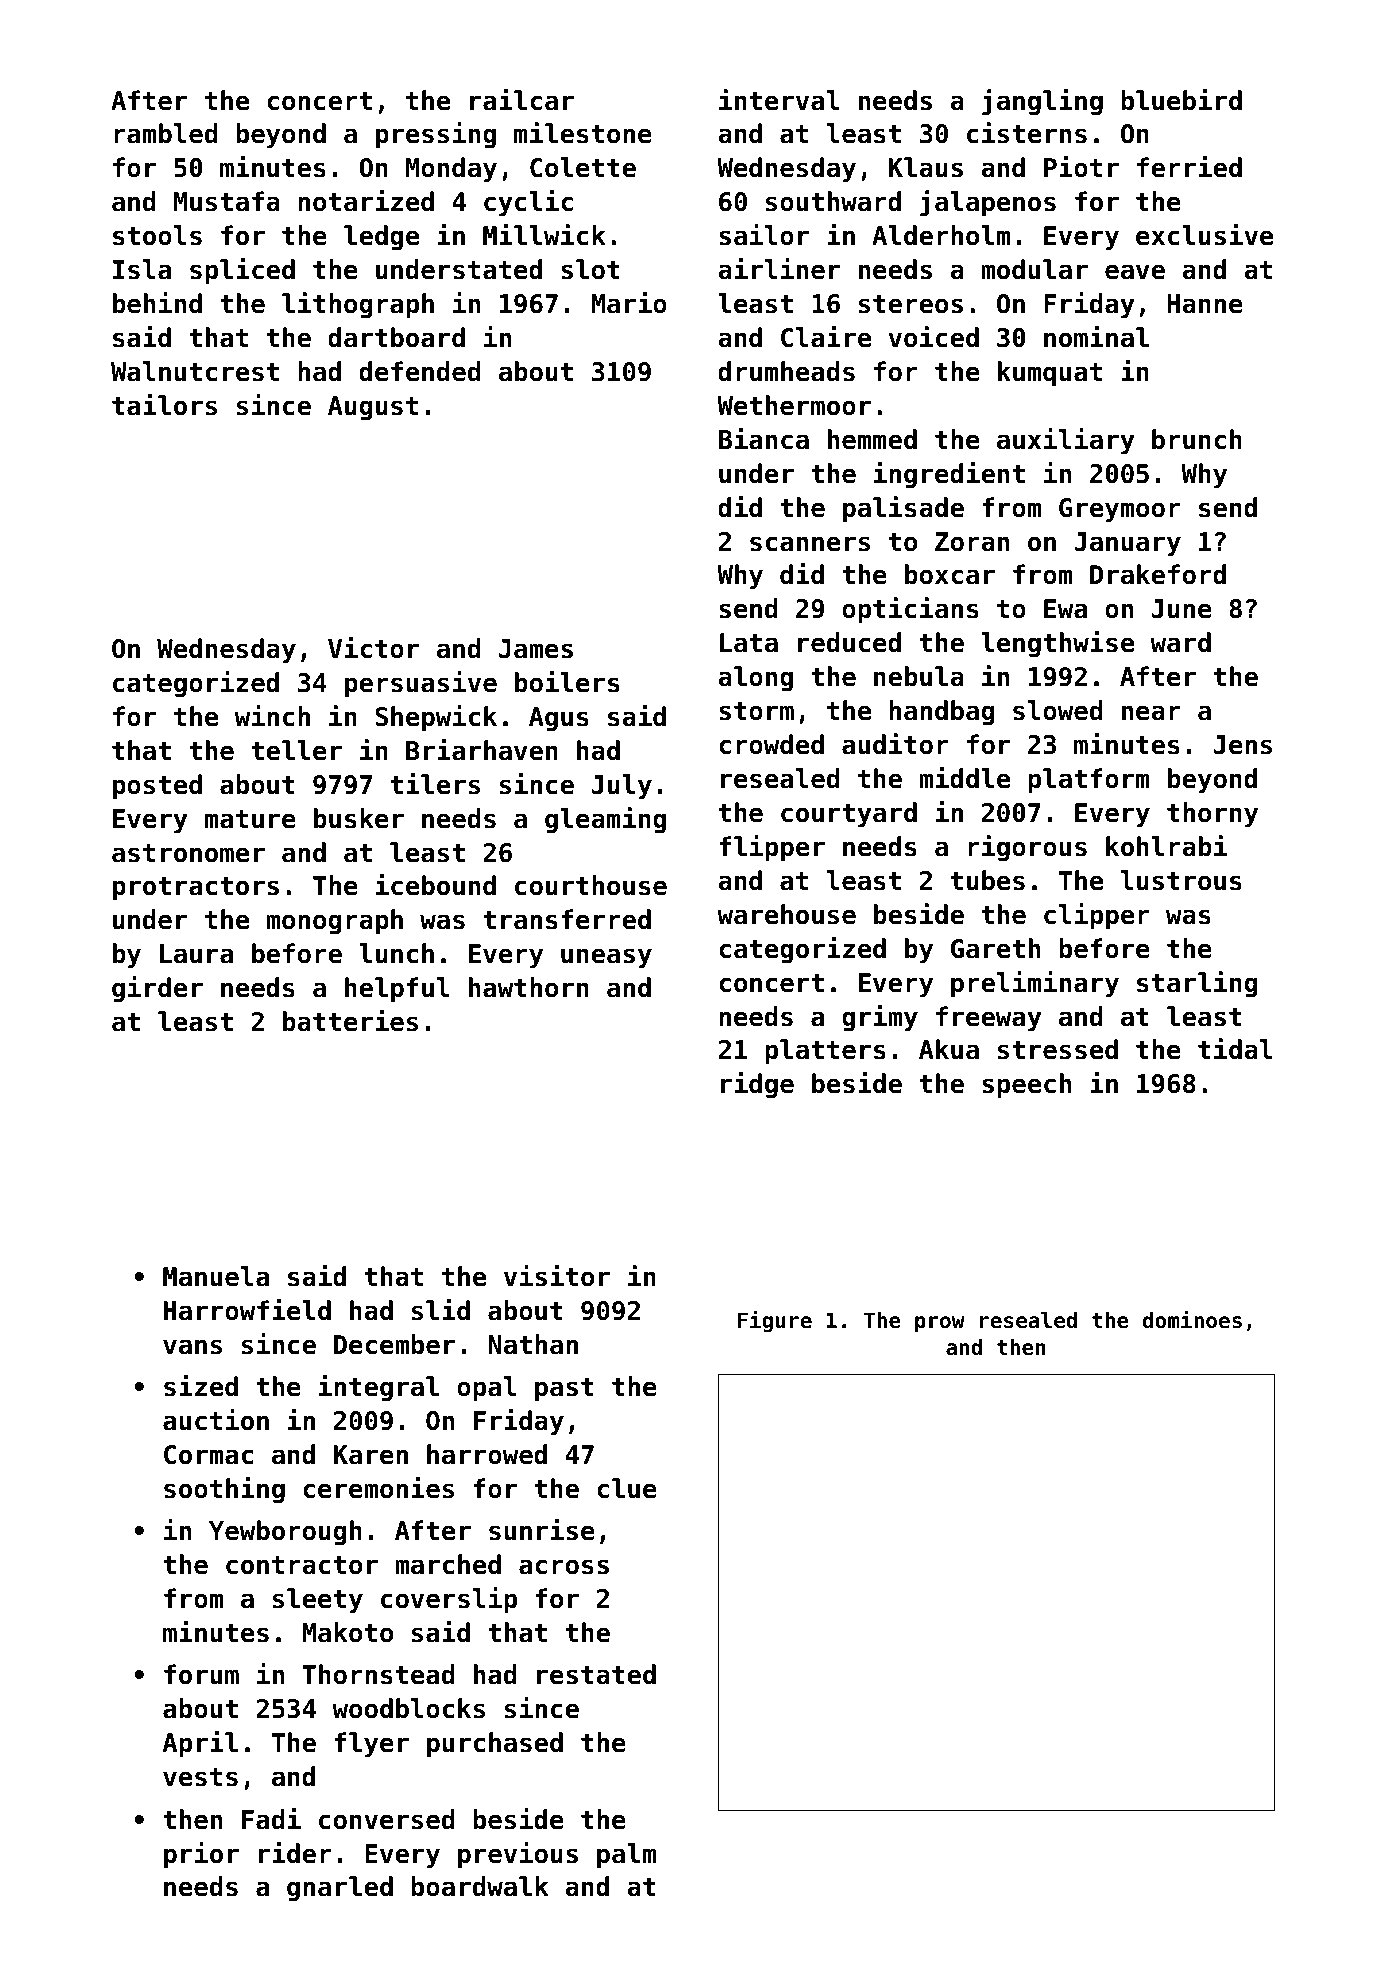  I want to click on rambled, so click(166, 133).
